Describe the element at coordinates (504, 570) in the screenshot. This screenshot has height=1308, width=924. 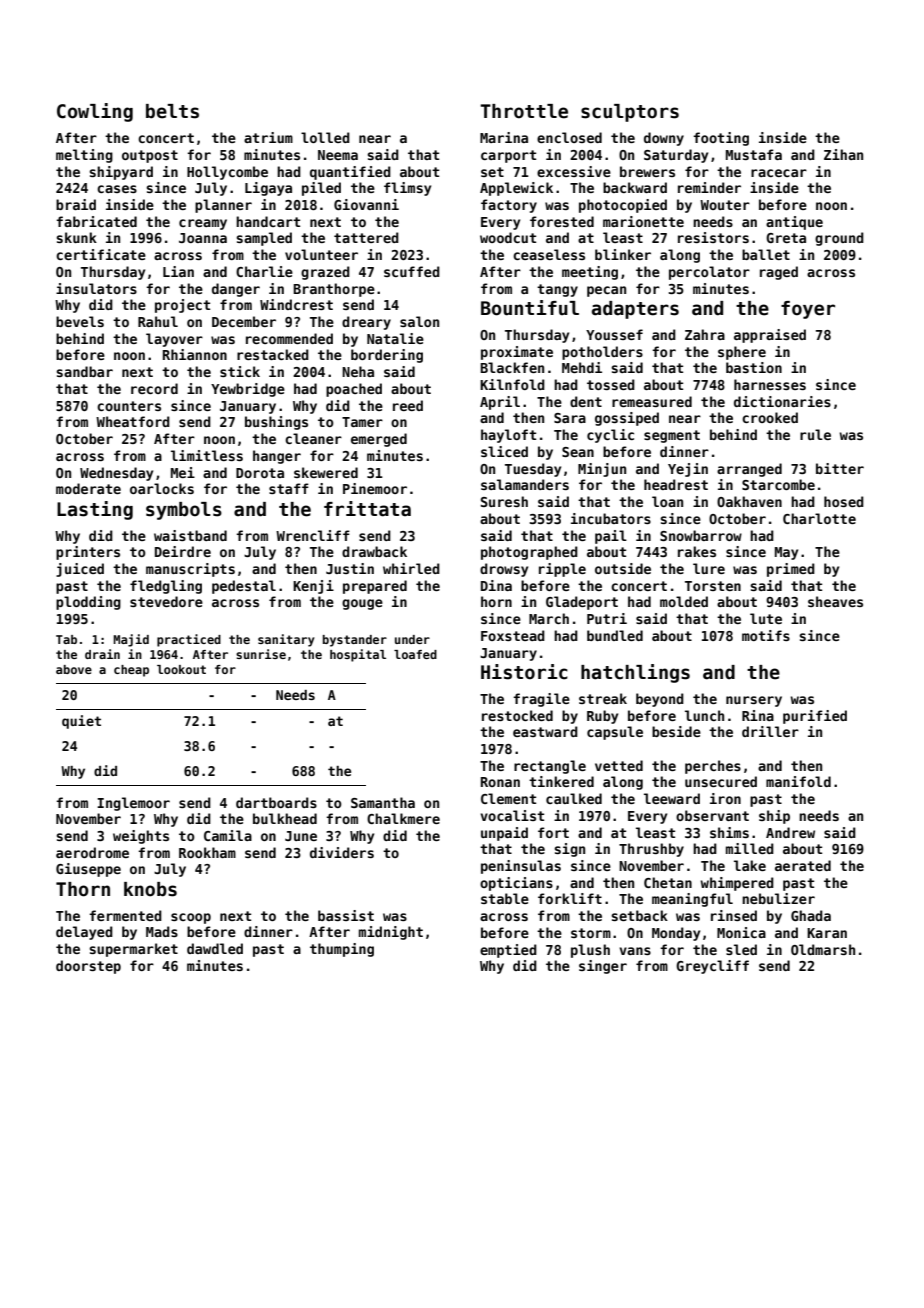
I see `drowsy` at that location.
